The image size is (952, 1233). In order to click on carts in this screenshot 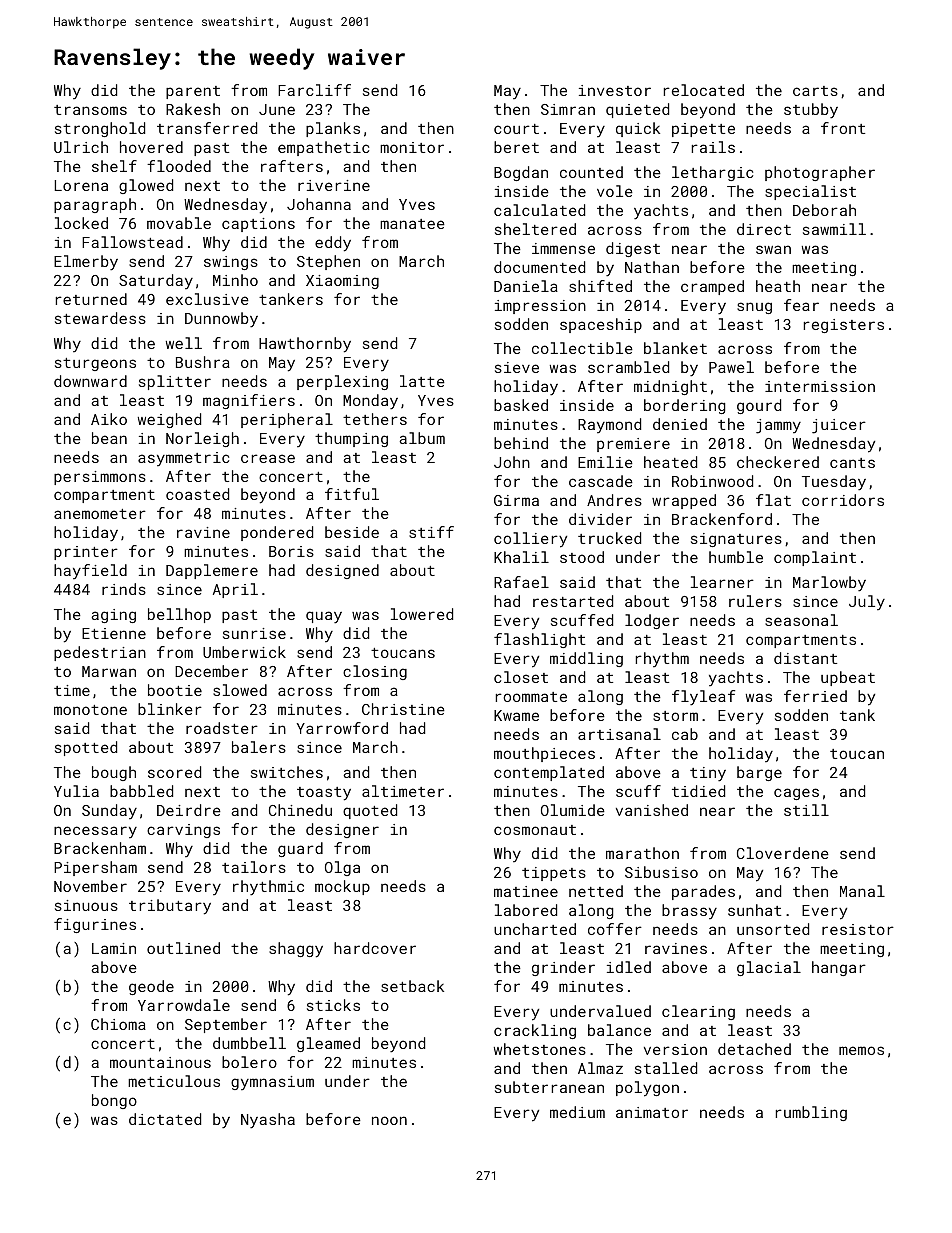, I will do `click(815, 91)`.
